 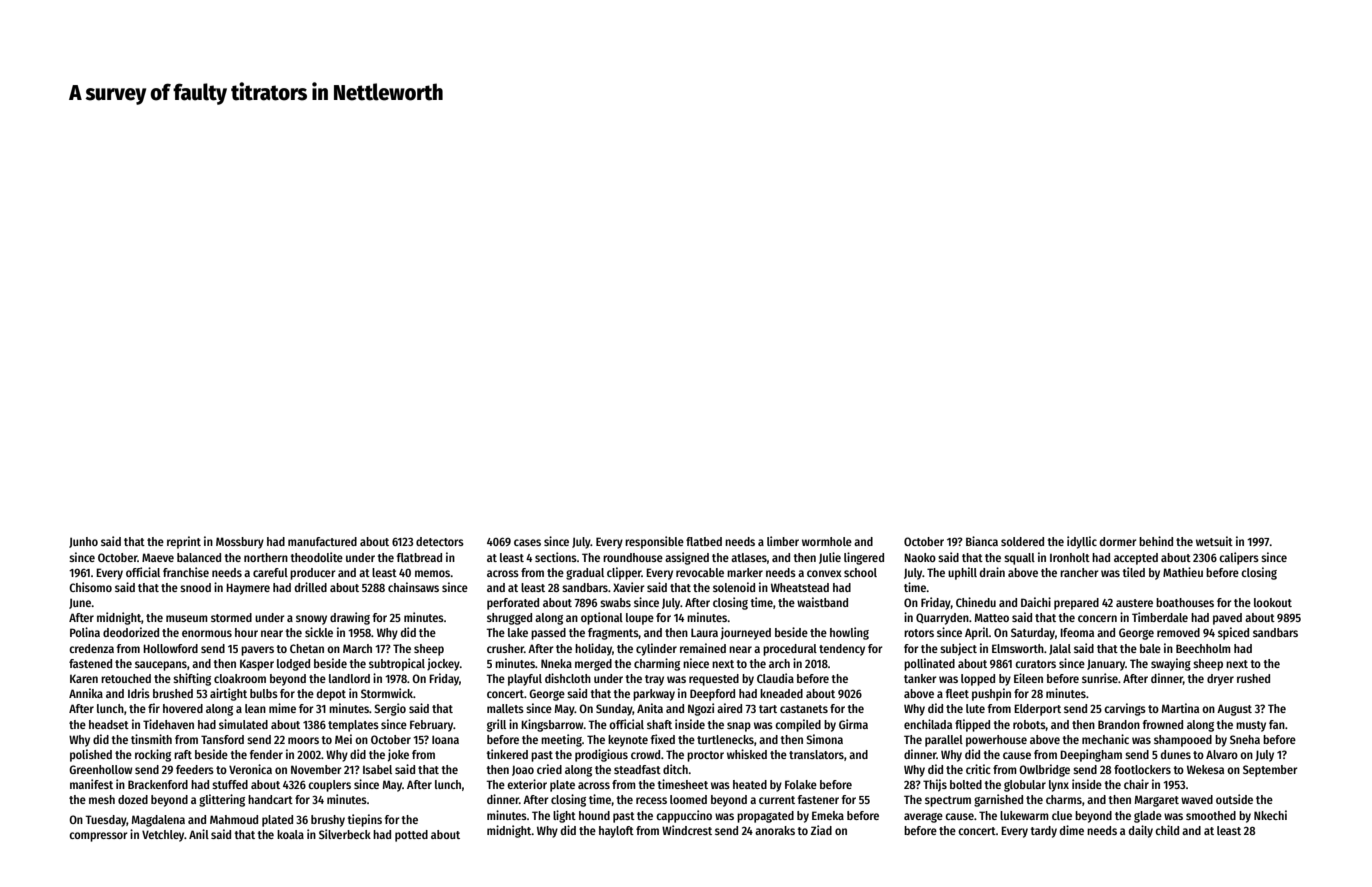 What do you see at coordinates (1183, 572) in the image?
I see `Mathieu` at bounding box center [1183, 572].
